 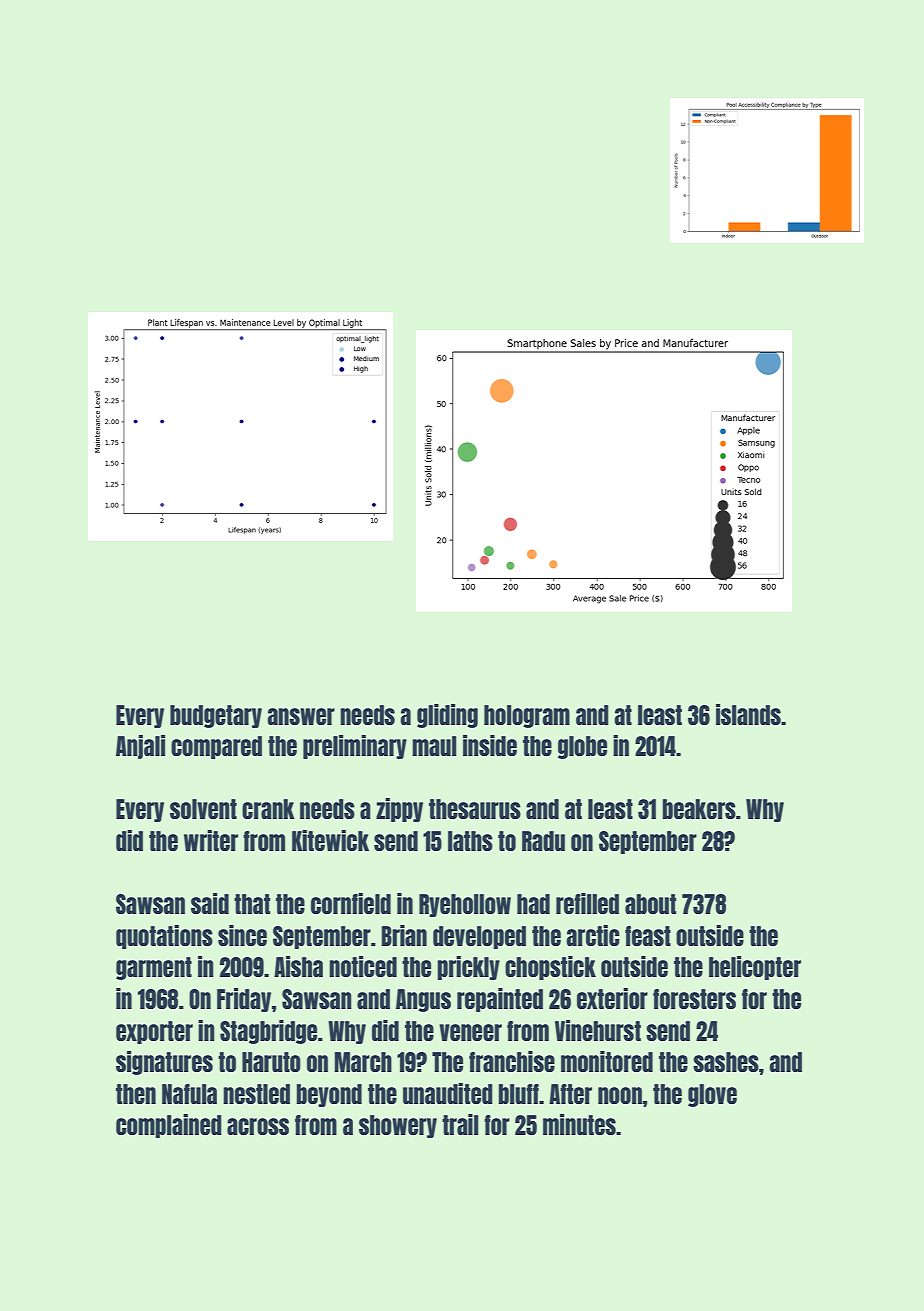 I want to click on beakers, so click(x=699, y=809).
